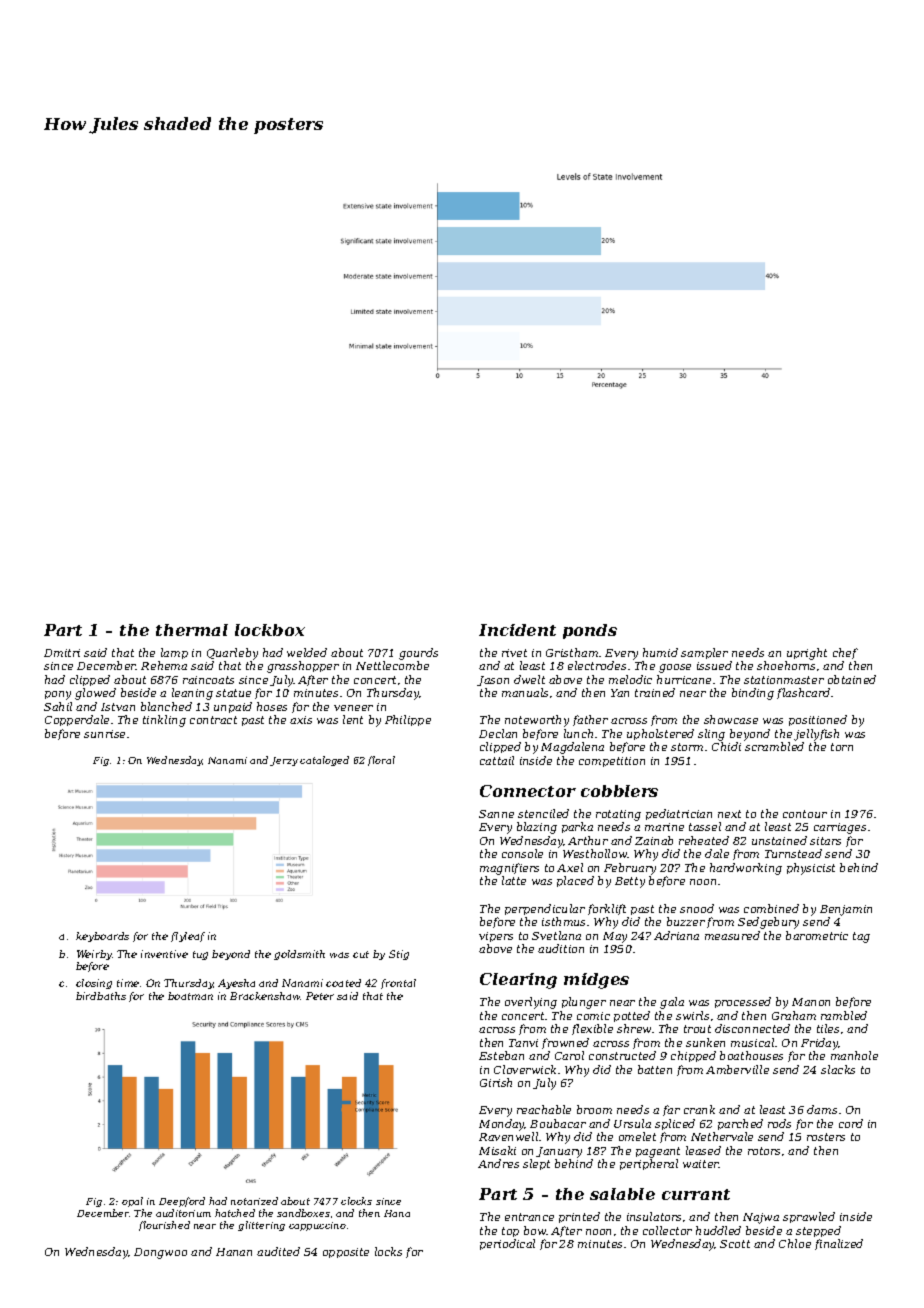 The height and width of the screenshot is (1308, 924). Describe the element at coordinates (509, 869) in the screenshot. I see `magnifiers` at that location.
